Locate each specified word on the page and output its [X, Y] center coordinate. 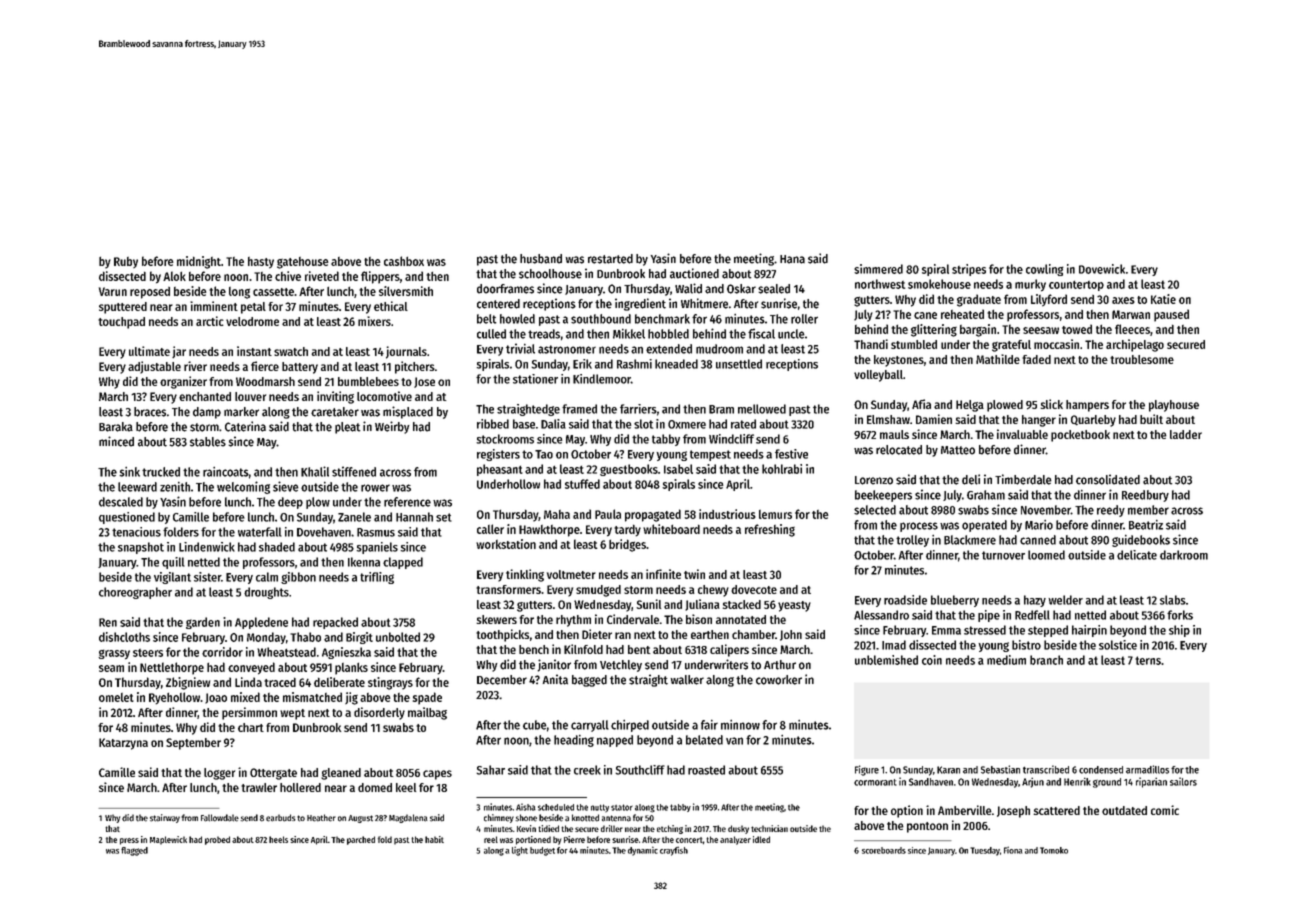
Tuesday [985, 851]
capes [437, 775]
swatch [291, 351]
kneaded [676, 364]
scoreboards [884, 850]
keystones [899, 361]
